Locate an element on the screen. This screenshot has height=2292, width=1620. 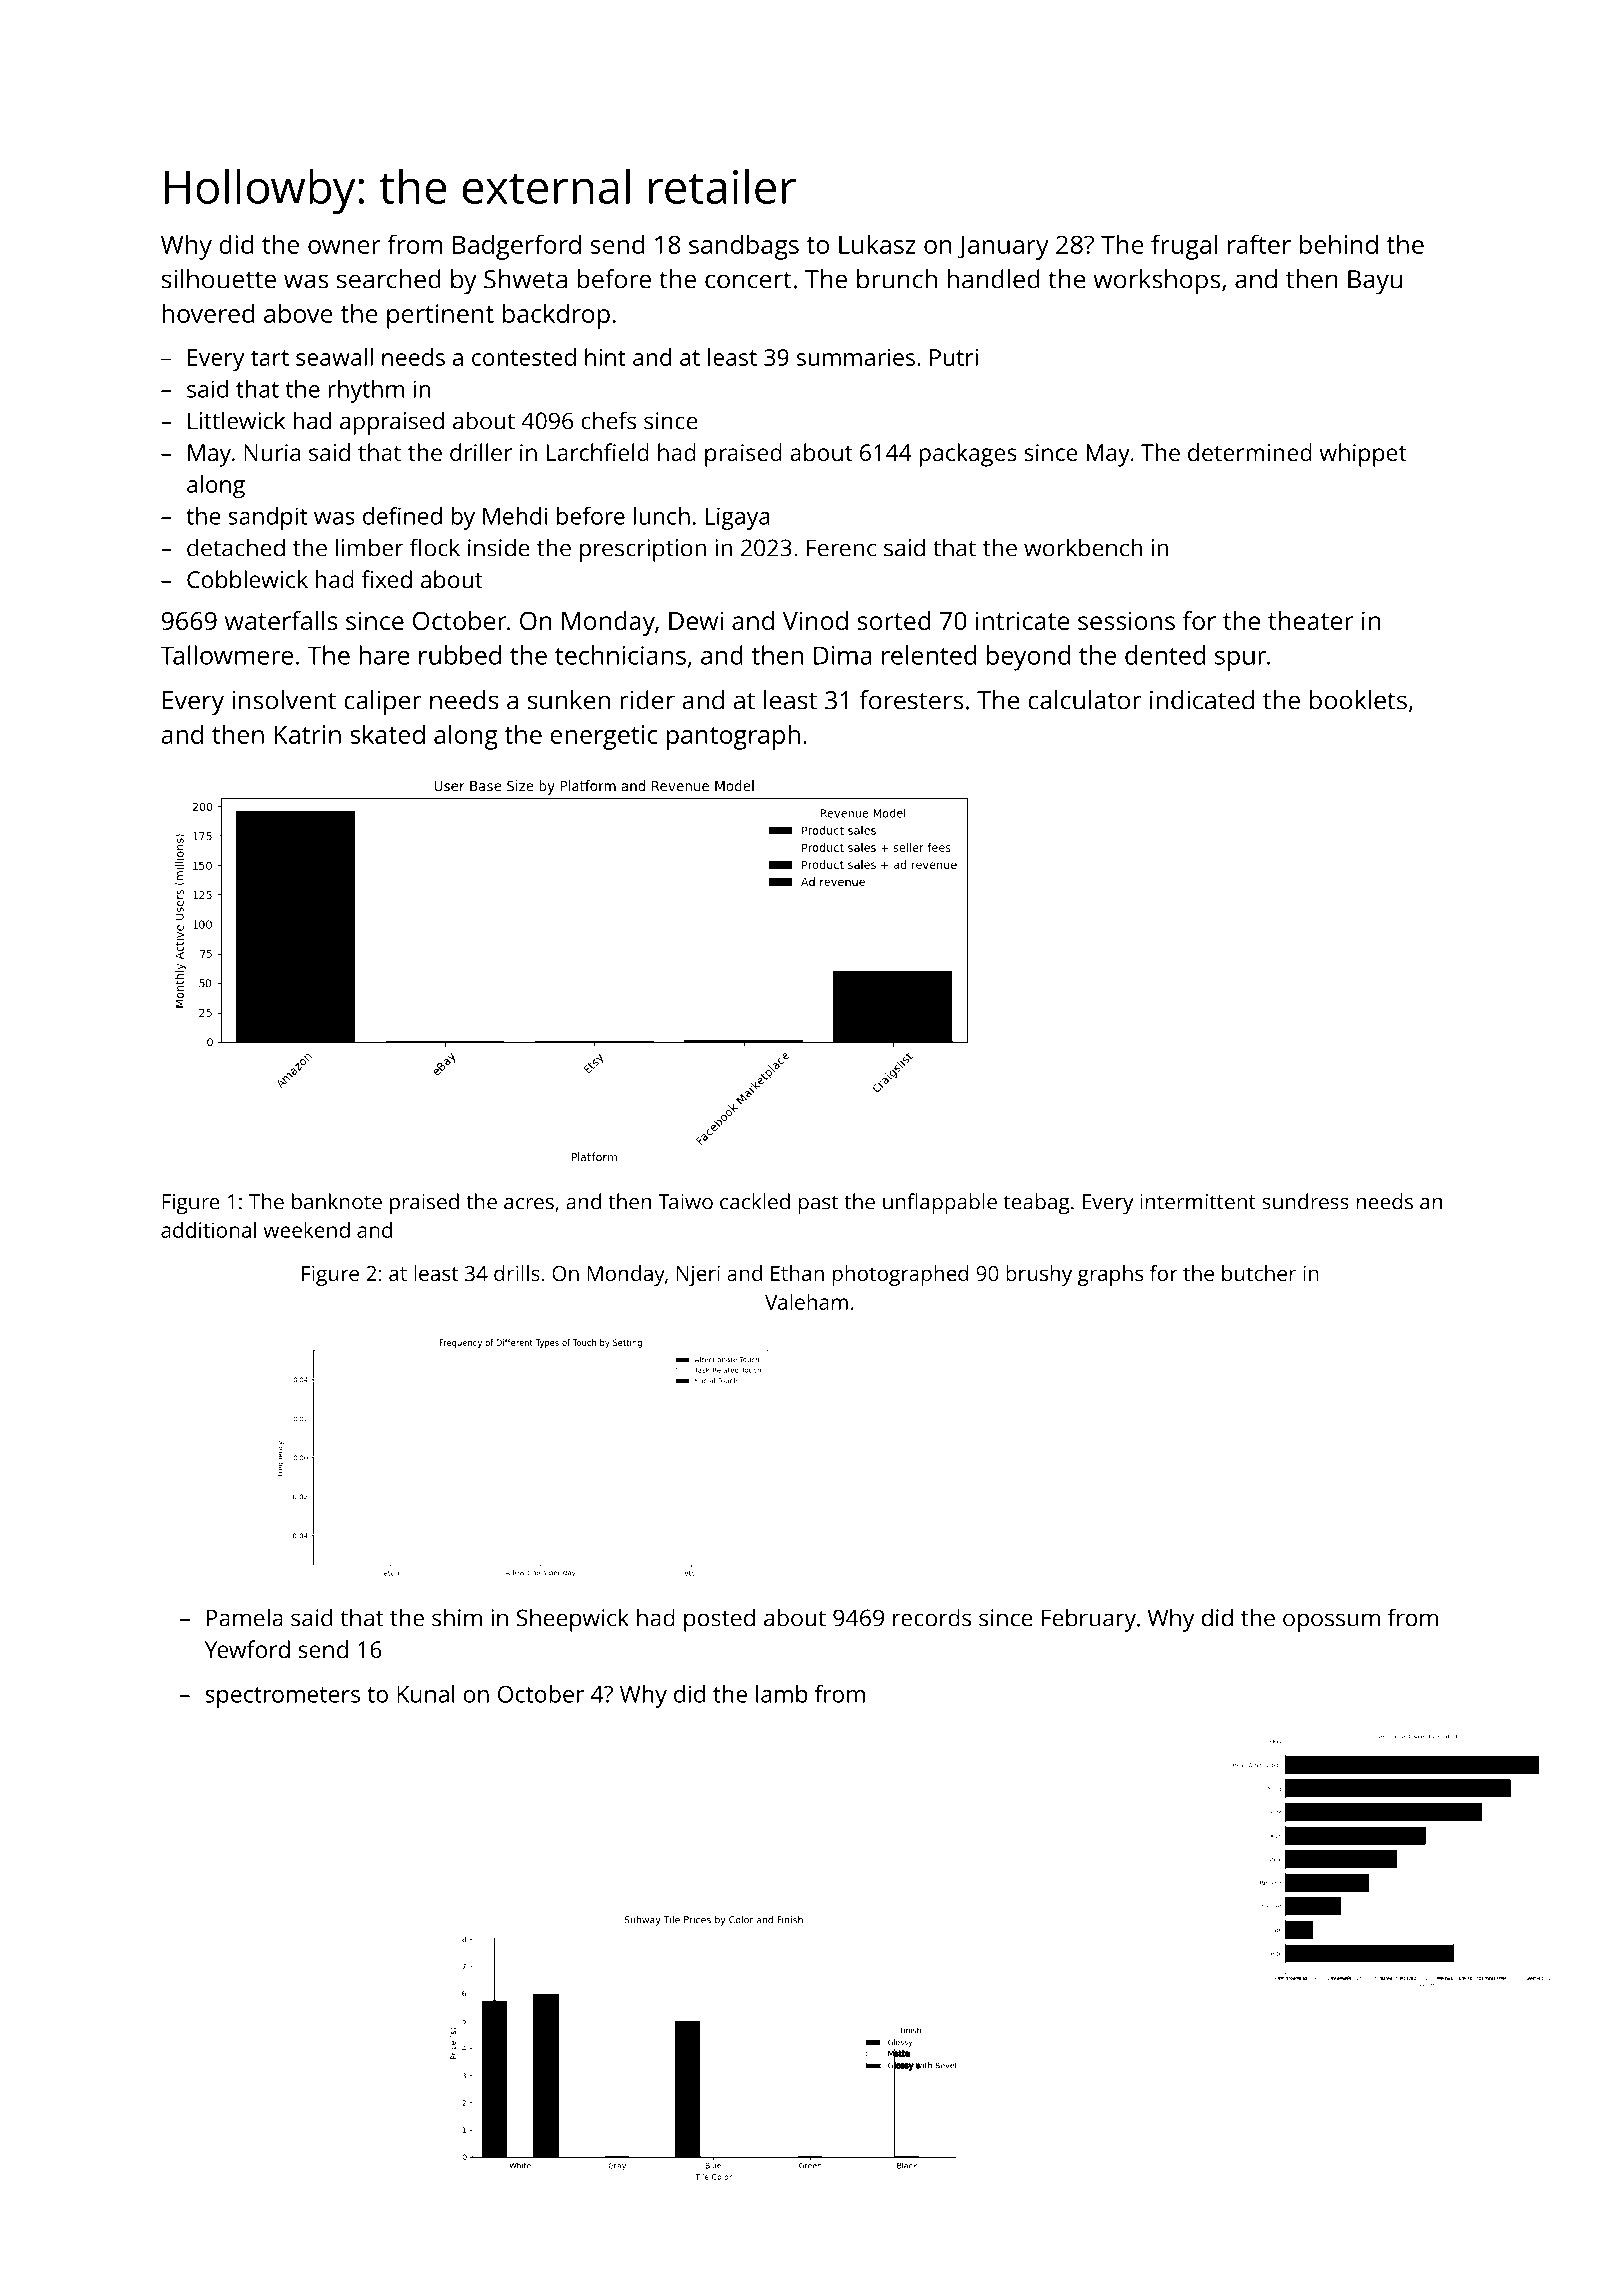
records is located at coordinates (932, 1617).
